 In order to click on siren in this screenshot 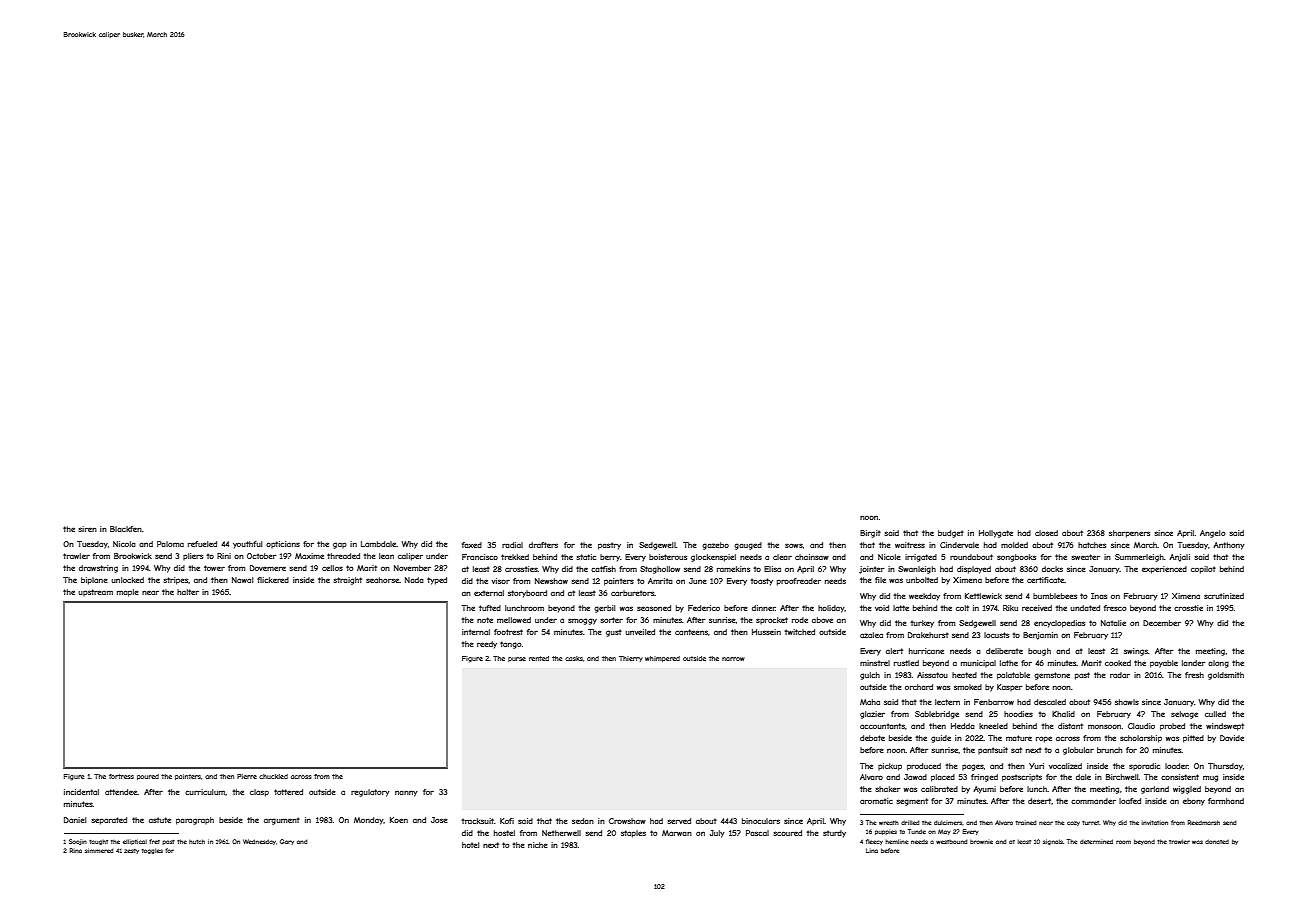, I will do `click(88, 529)`.
